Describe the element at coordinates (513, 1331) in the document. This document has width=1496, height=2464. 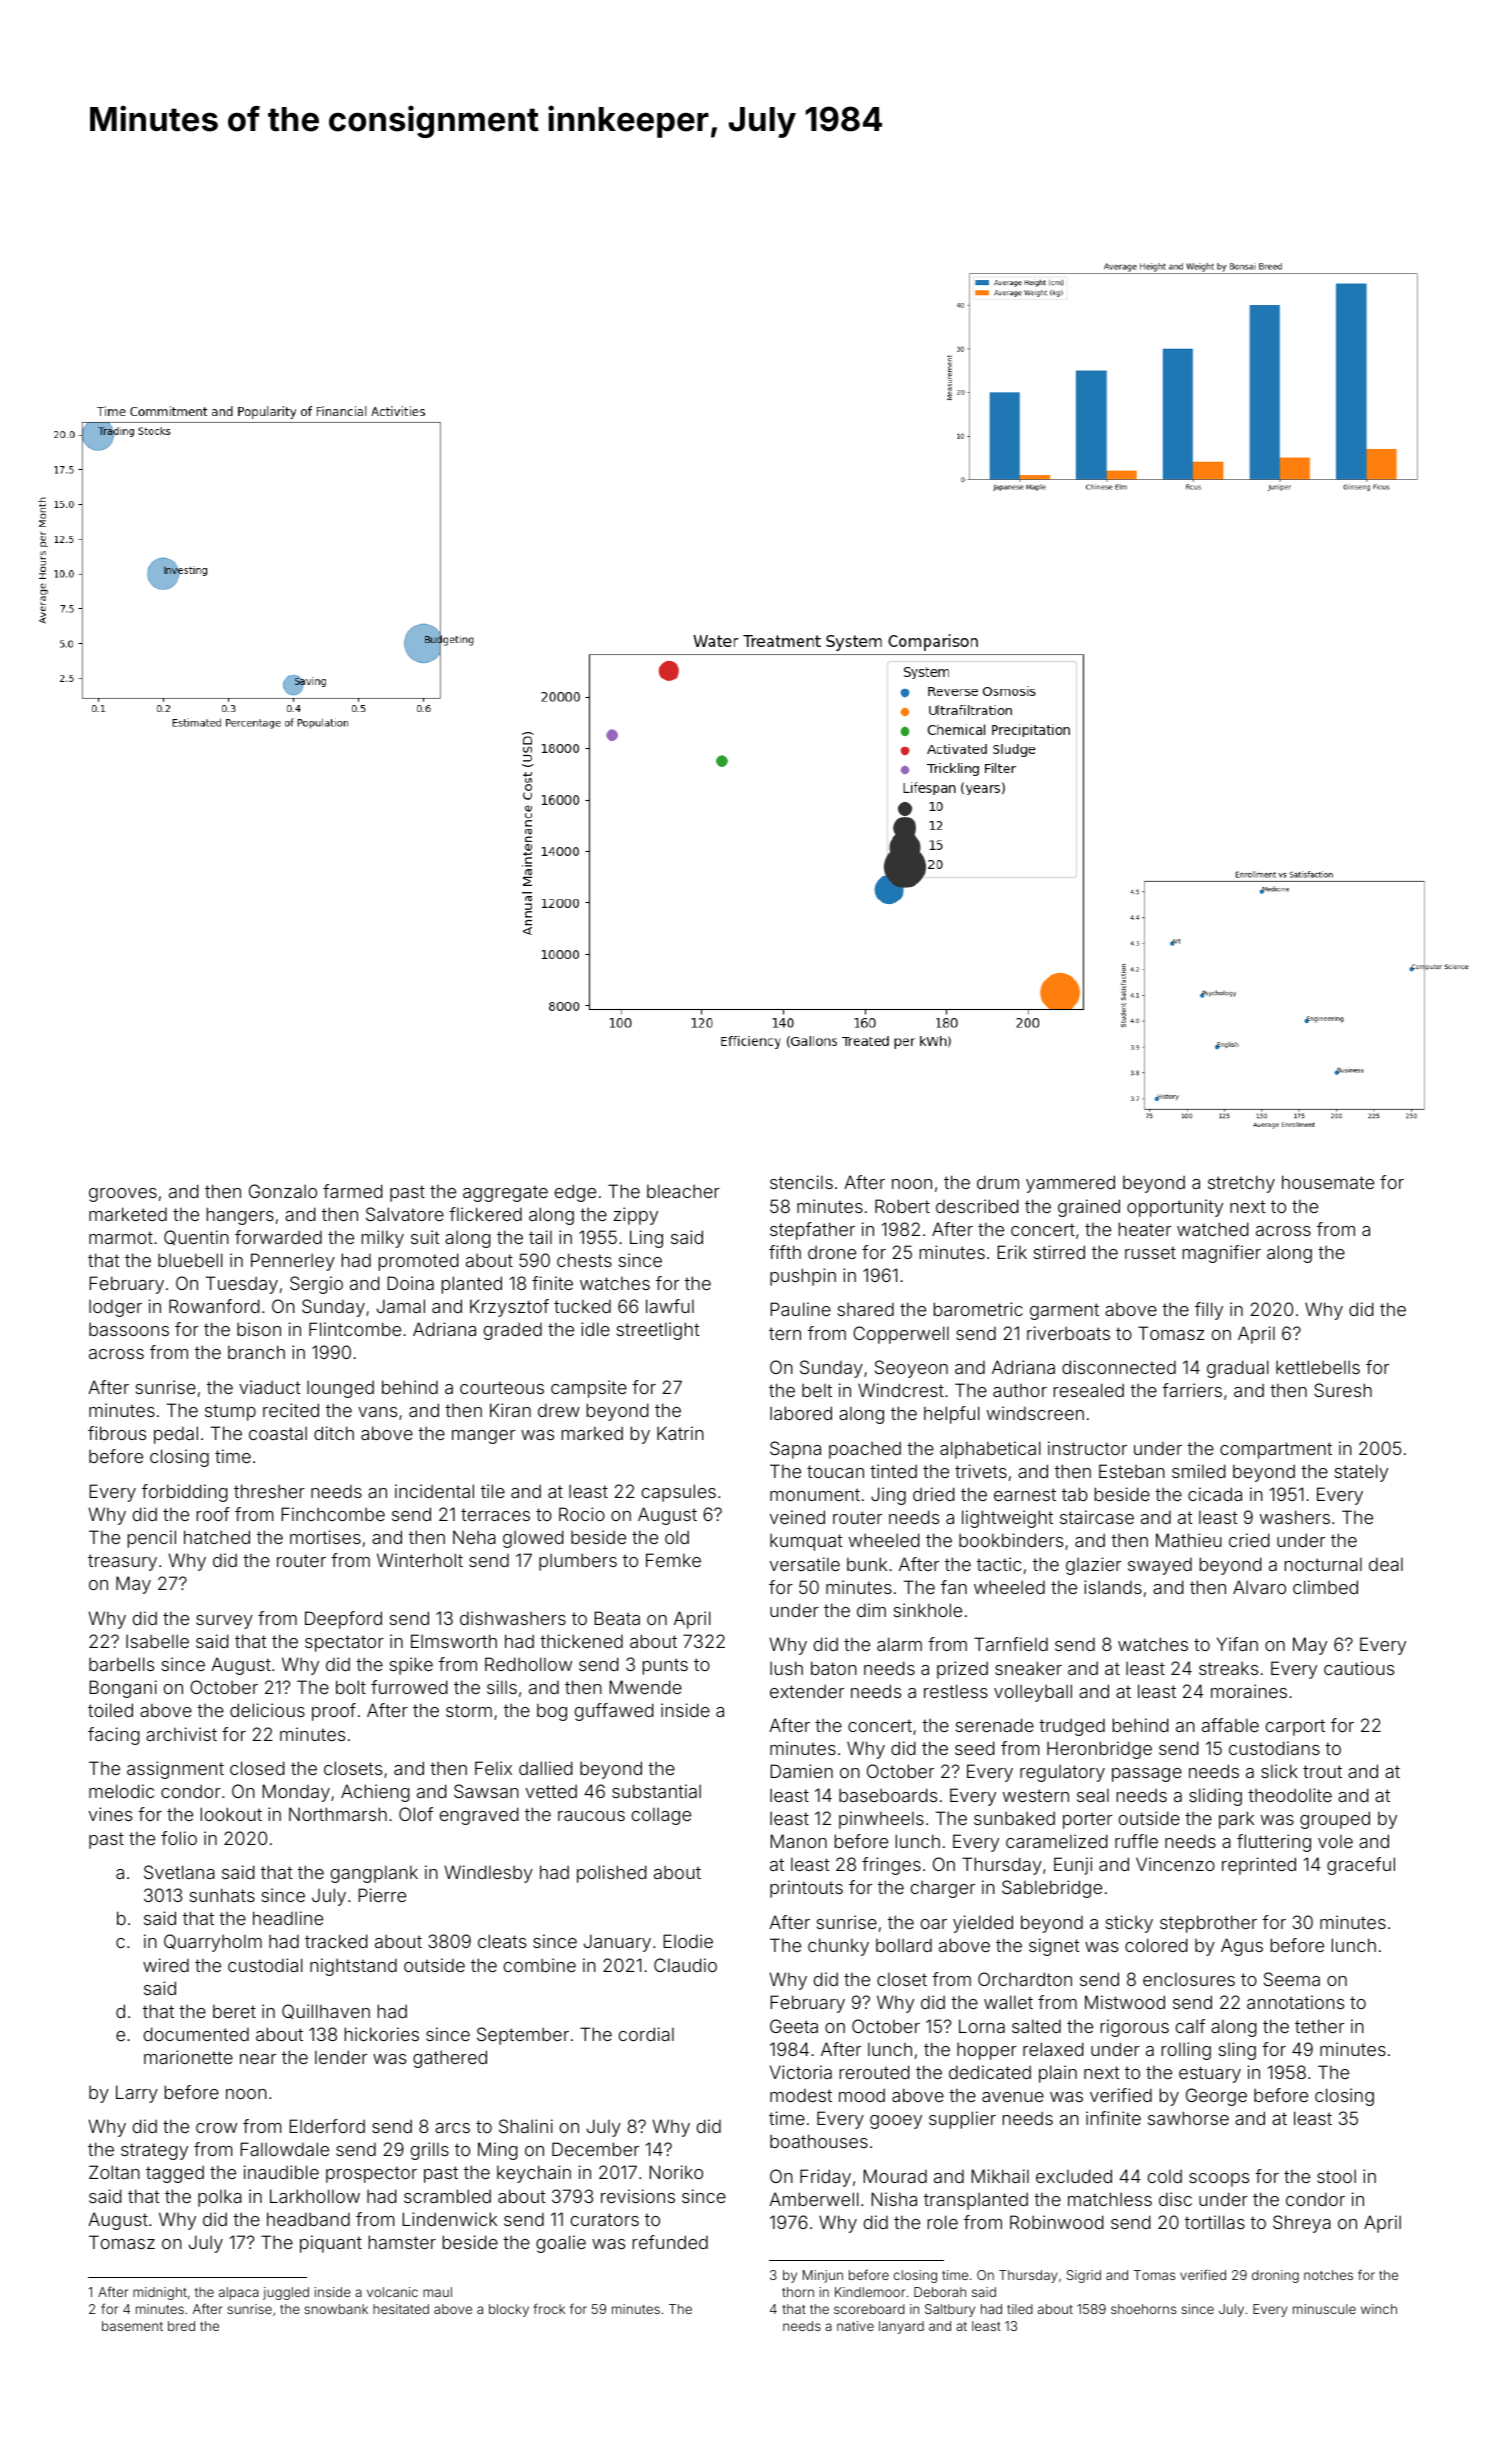
I see `graded` at that location.
